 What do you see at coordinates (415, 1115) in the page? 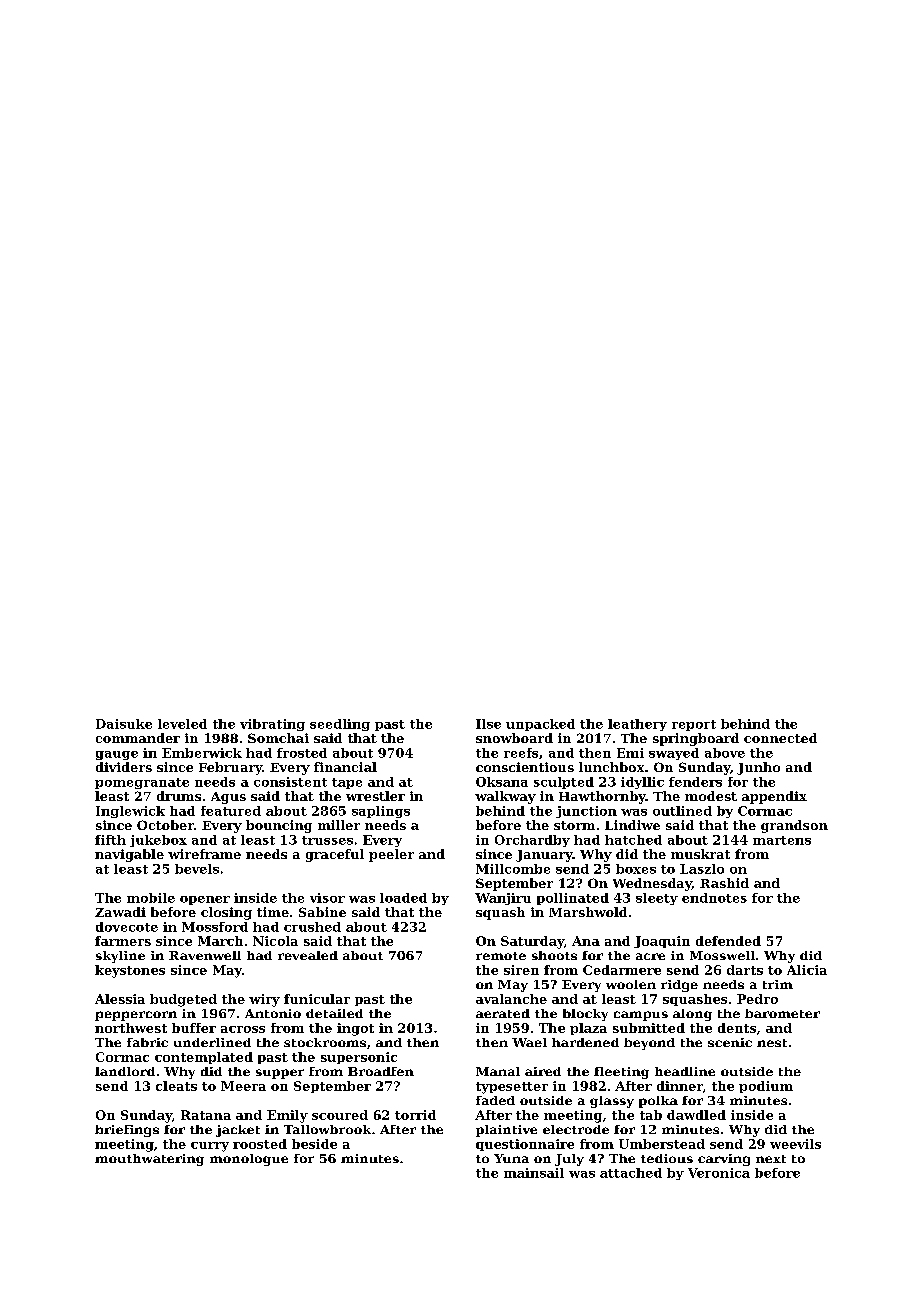
I see `torrid` at bounding box center [415, 1115].
